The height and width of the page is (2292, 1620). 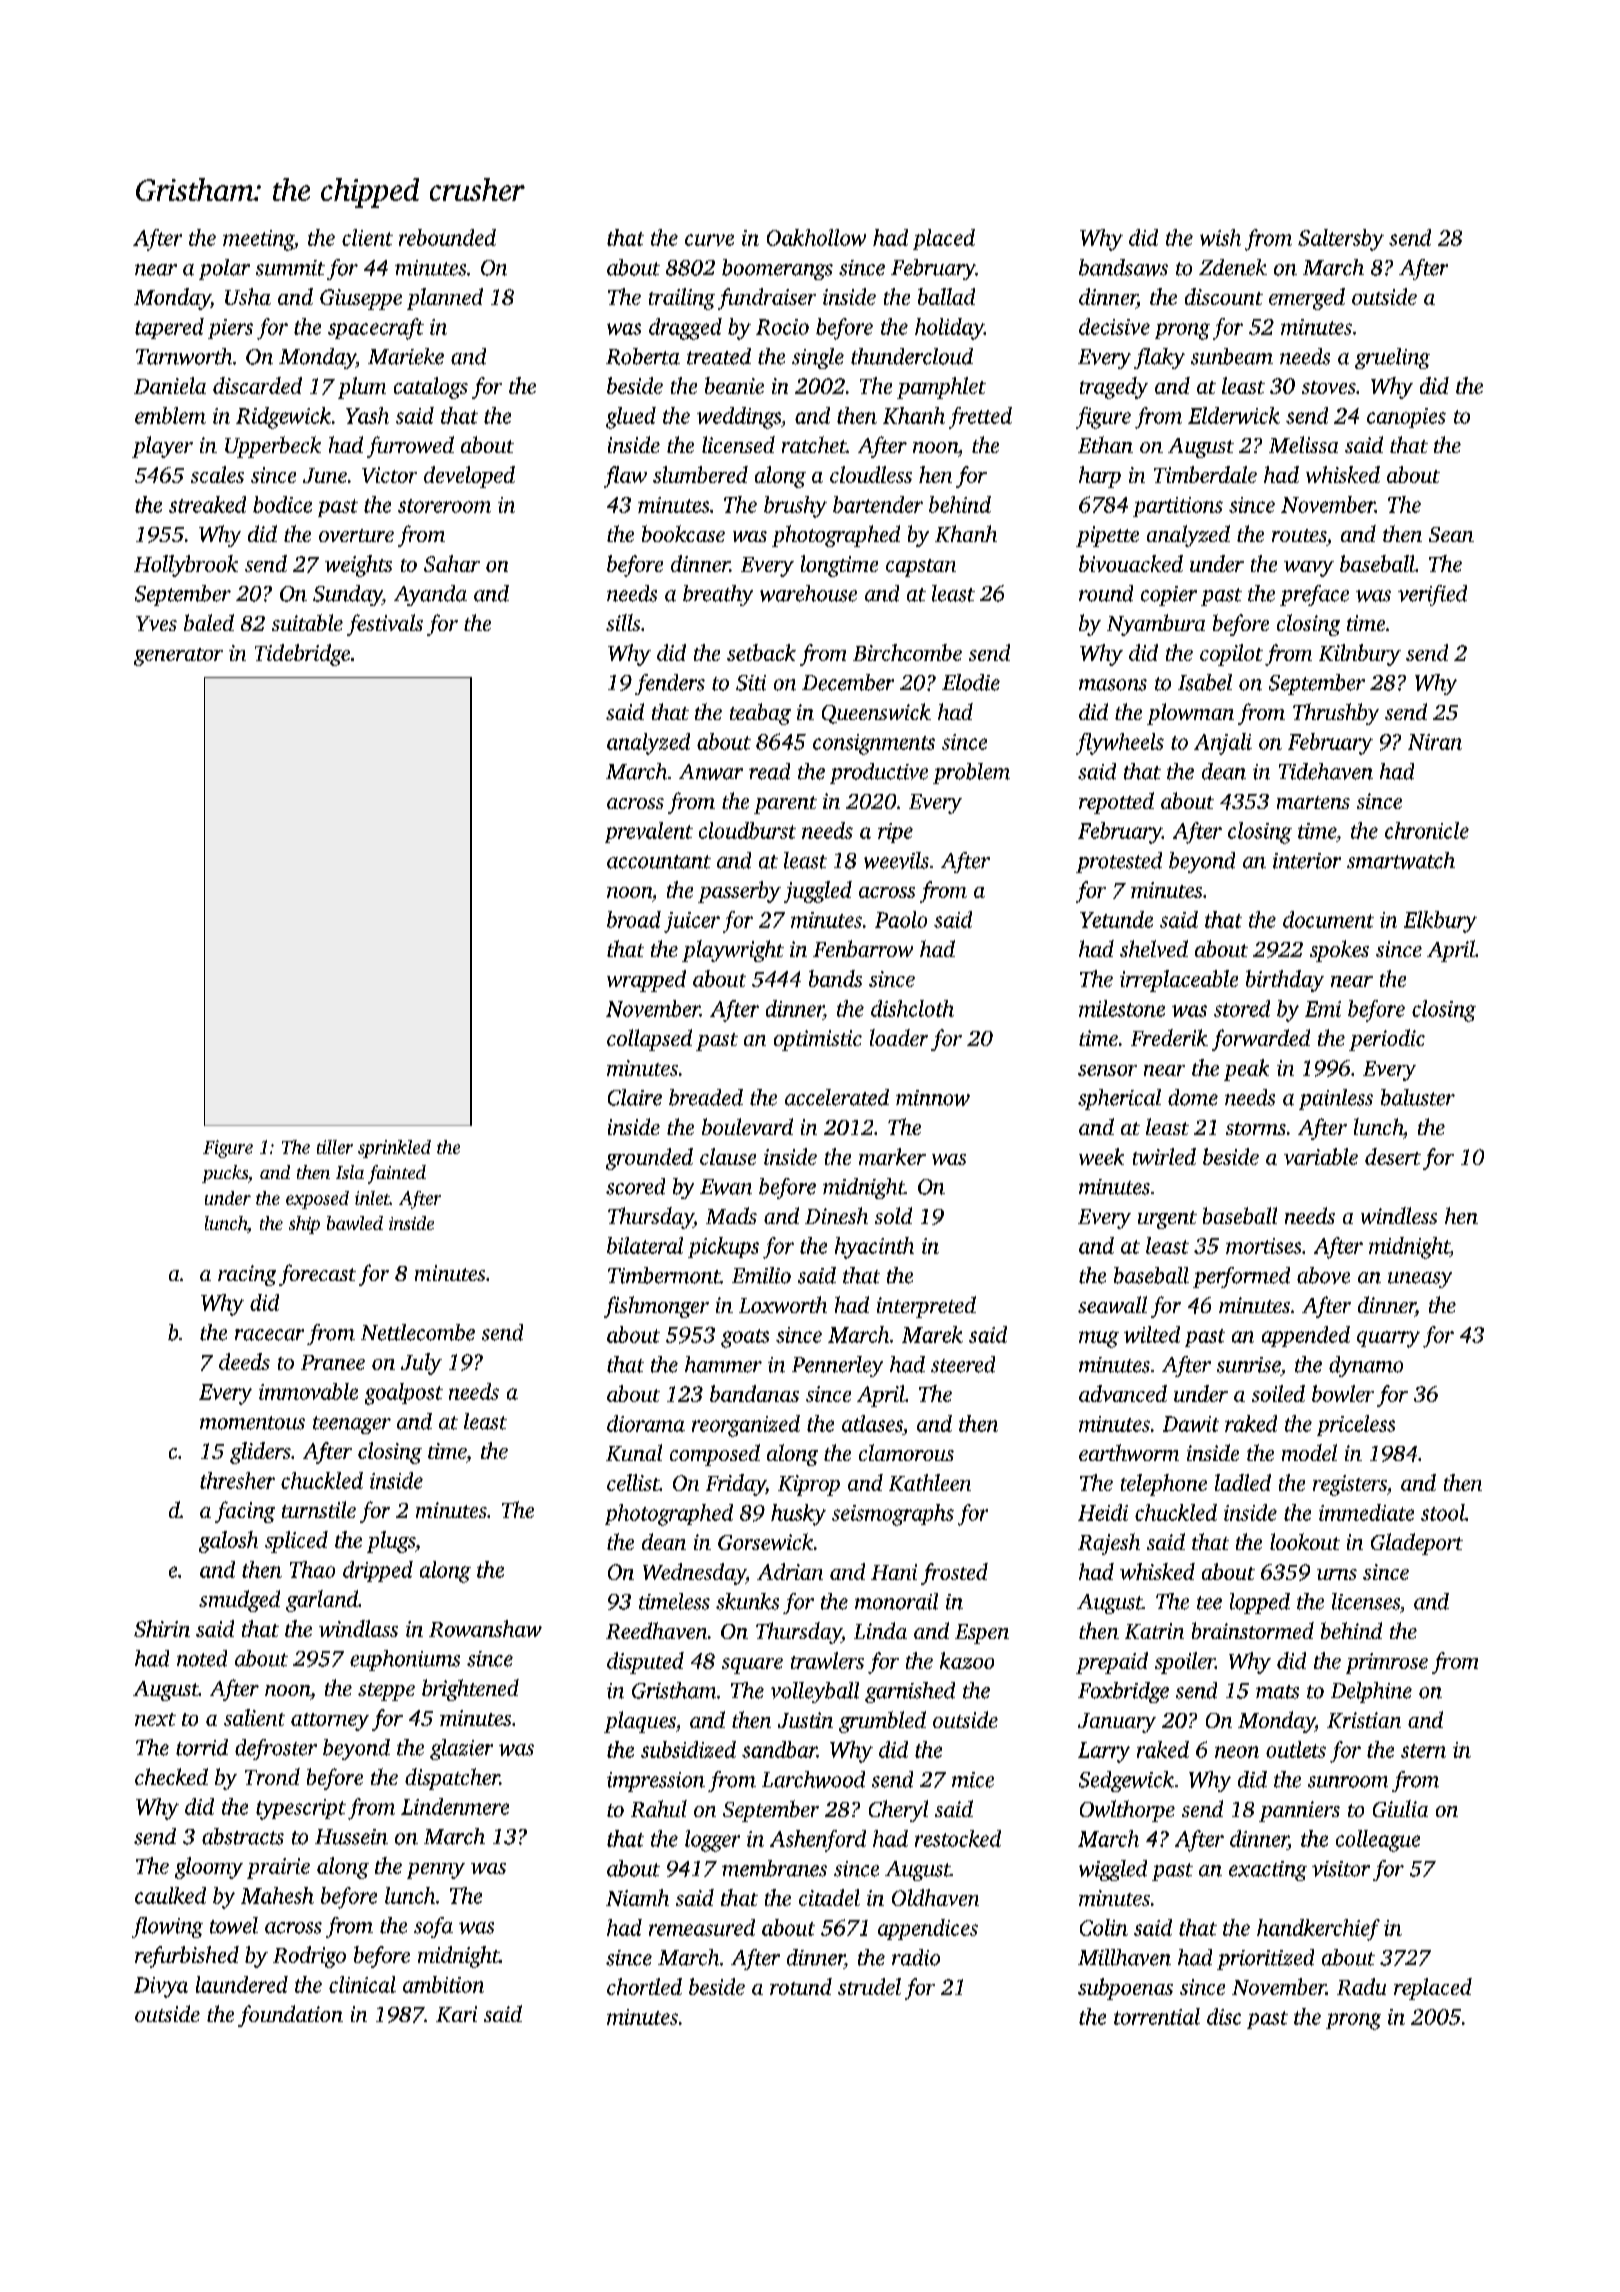 I want to click on piers, so click(x=230, y=329).
